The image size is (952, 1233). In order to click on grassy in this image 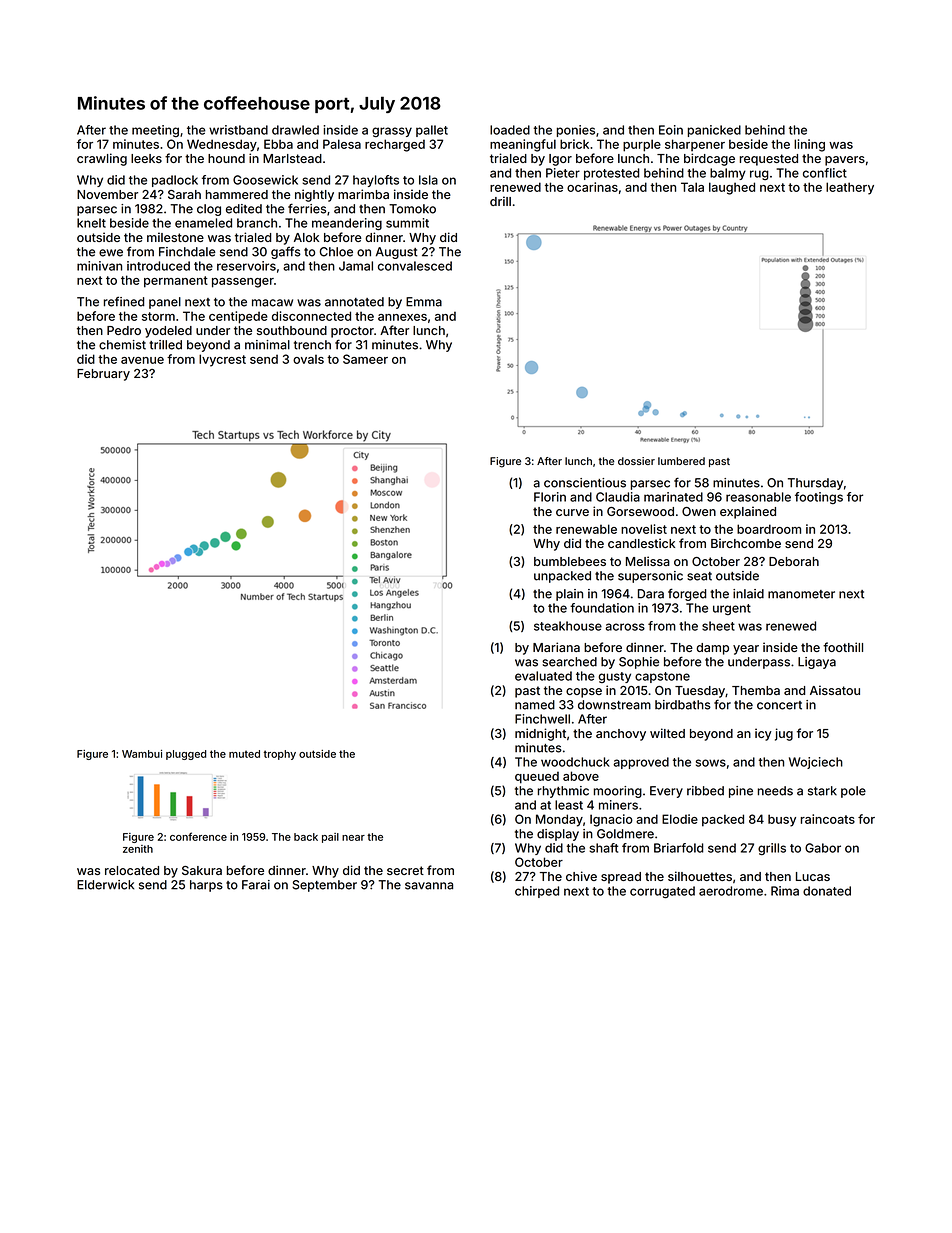, I will do `click(392, 132)`.
